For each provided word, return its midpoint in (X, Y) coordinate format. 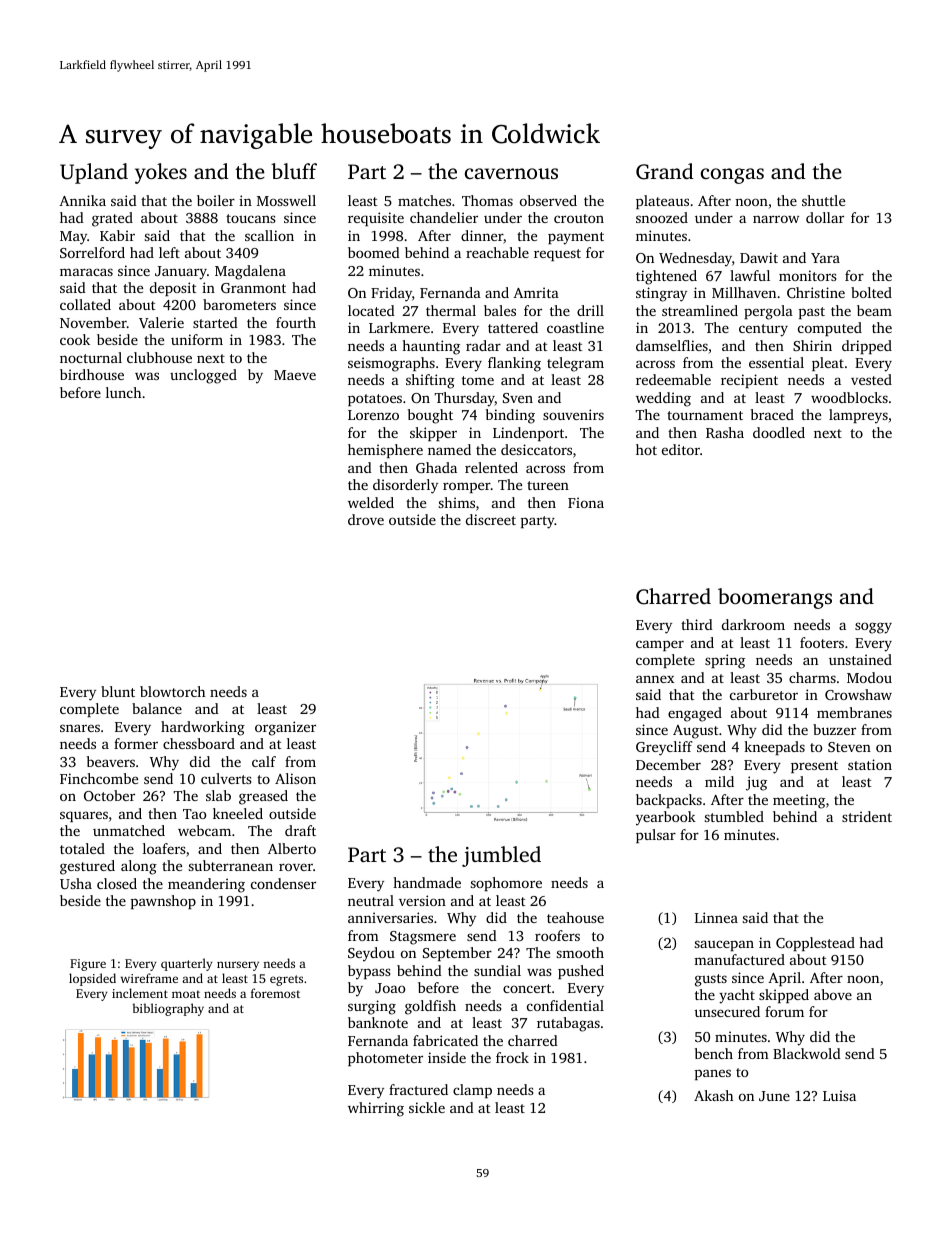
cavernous (511, 173)
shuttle (823, 200)
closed (117, 883)
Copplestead (815, 944)
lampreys (858, 416)
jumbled (501, 856)
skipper (433, 434)
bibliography (168, 1009)
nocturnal (91, 357)
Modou (869, 677)
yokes (161, 173)
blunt (118, 691)
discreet (491, 519)
